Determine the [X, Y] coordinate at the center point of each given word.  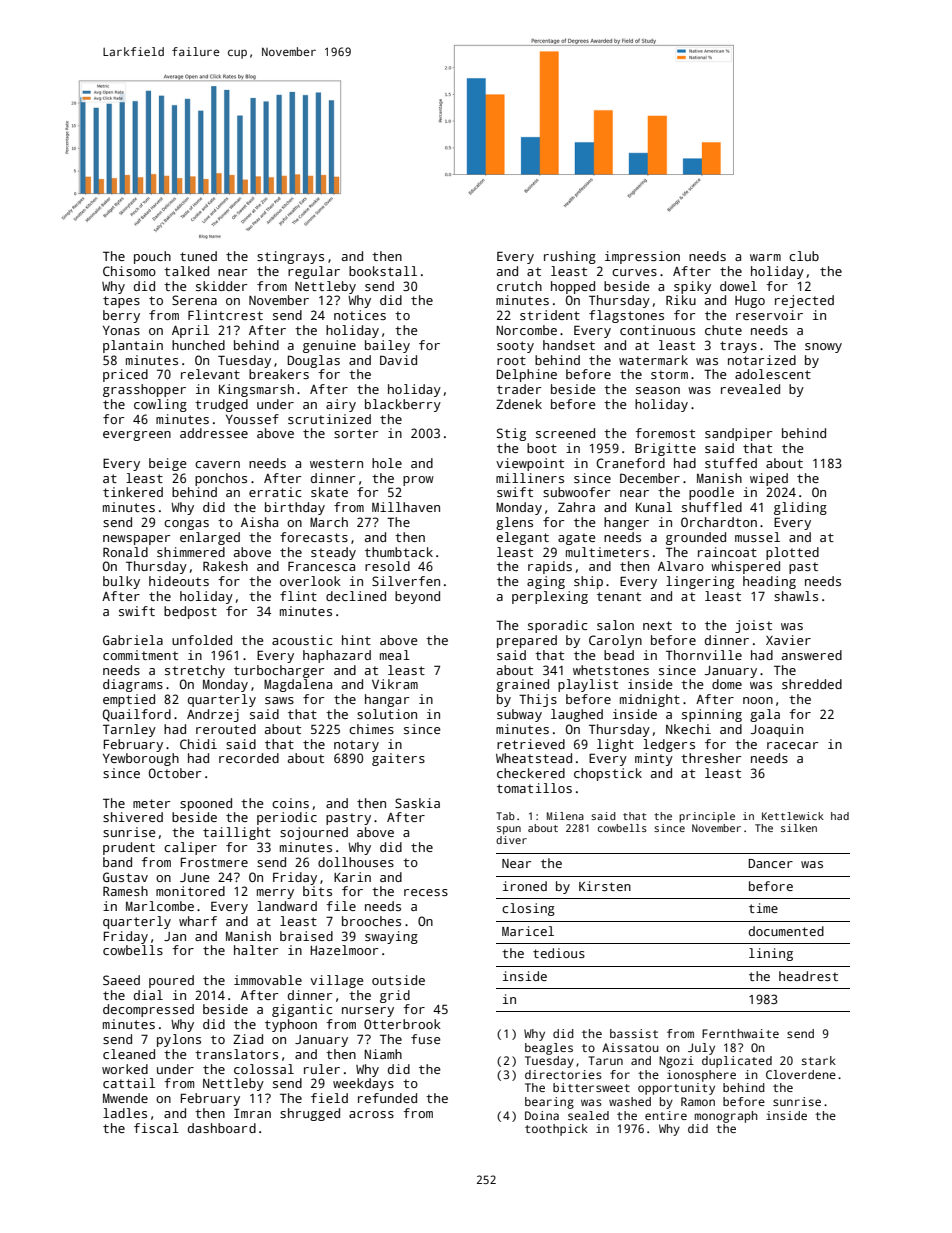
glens [514, 523]
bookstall [383, 271]
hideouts [179, 581]
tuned [198, 256]
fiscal [156, 1128]
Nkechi [688, 729]
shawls [796, 596]
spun [509, 830]
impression [642, 257]
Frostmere [214, 862]
